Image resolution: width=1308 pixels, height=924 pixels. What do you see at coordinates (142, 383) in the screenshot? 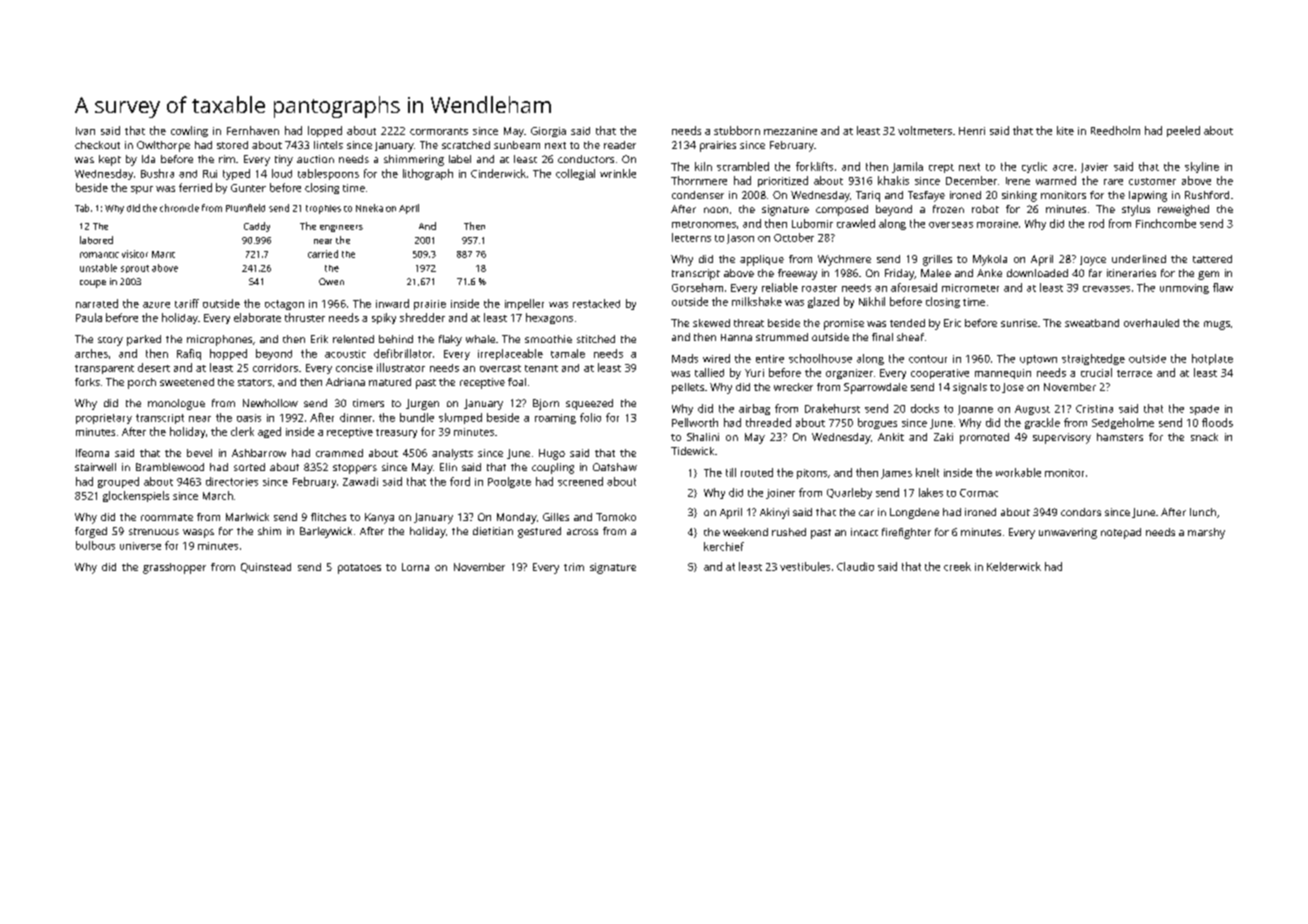
I see `porch` at bounding box center [142, 383].
